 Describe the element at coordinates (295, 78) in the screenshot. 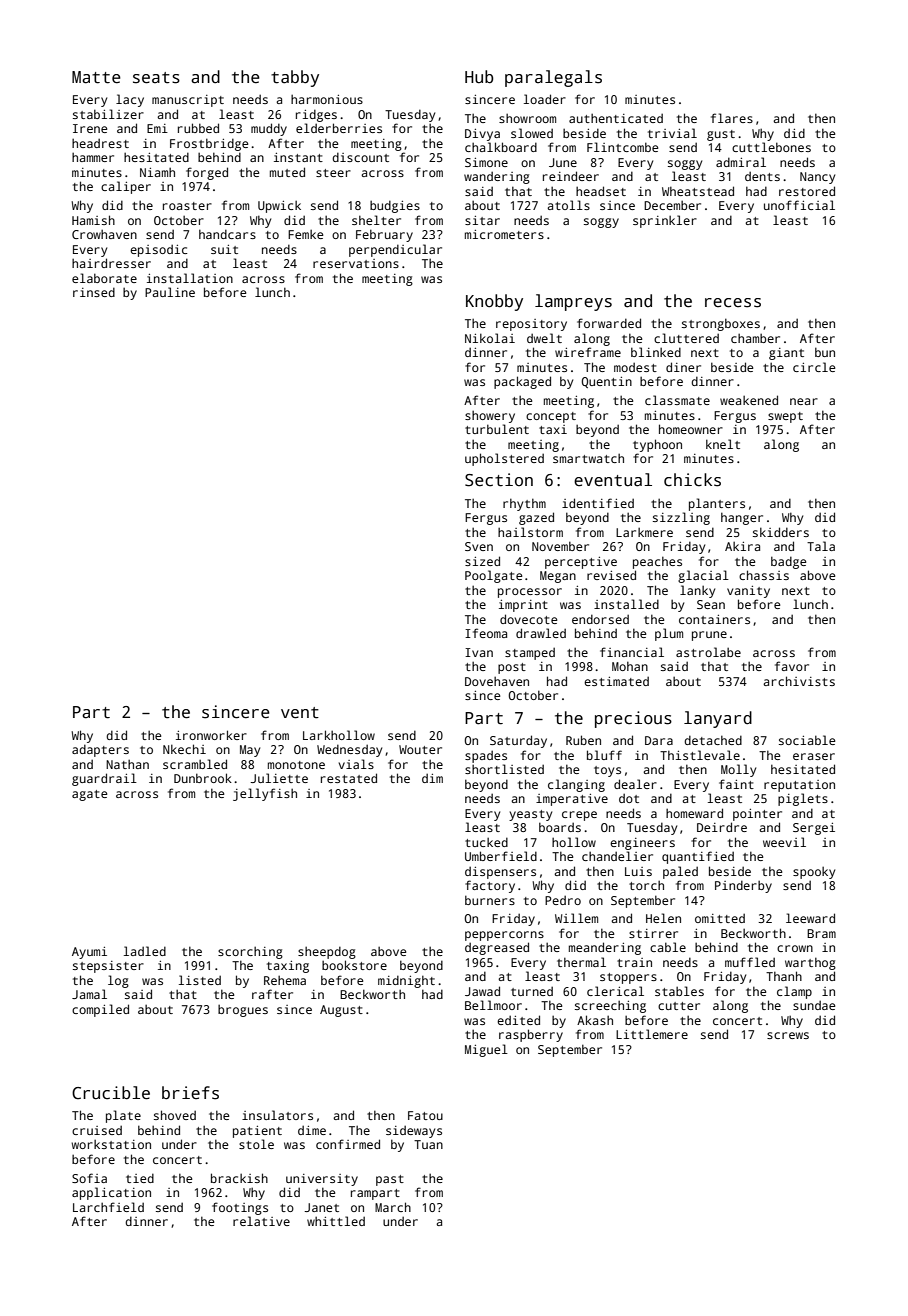

I see `tabby` at that location.
